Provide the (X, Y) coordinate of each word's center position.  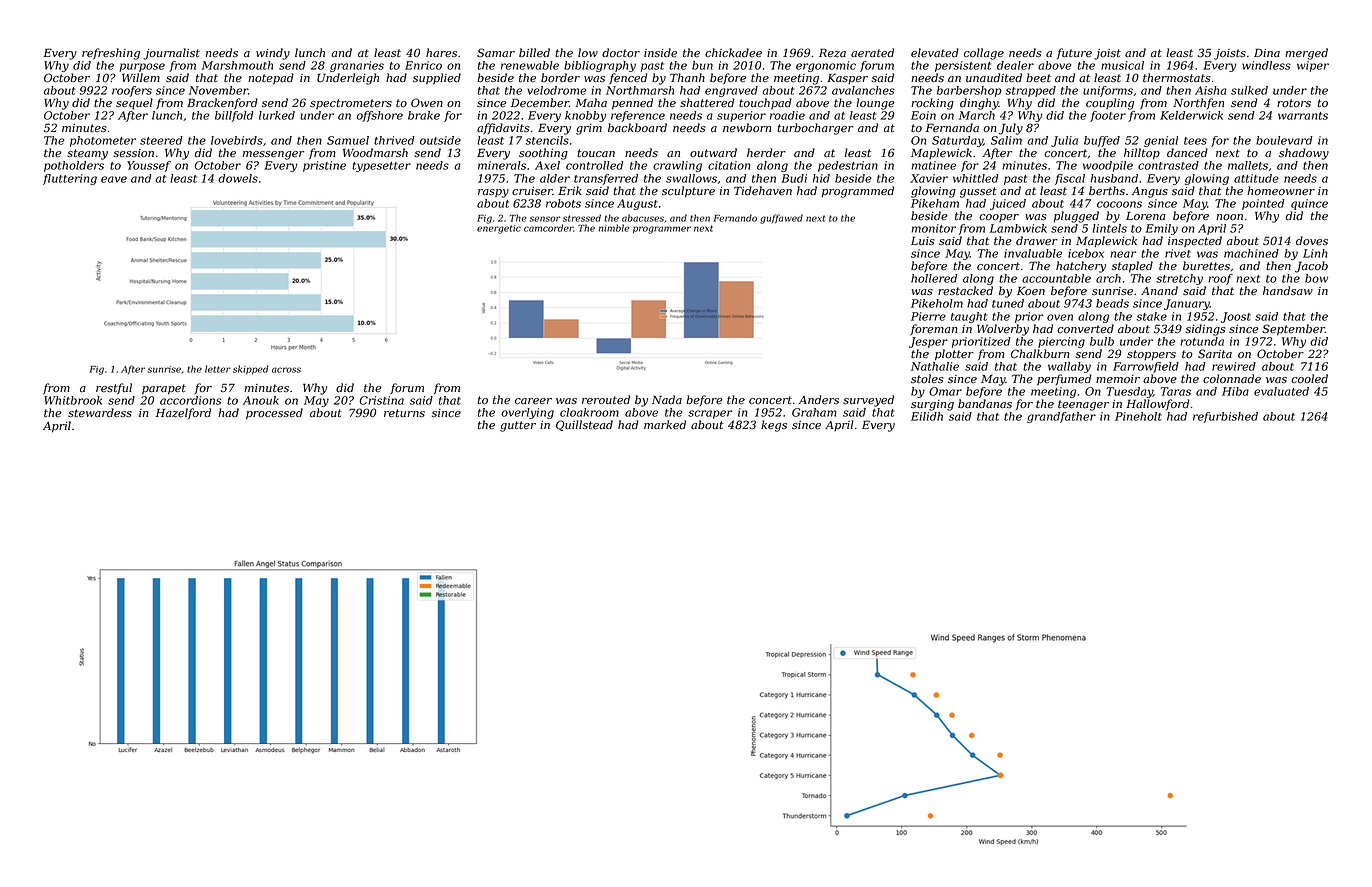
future (1074, 53)
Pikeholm (937, 303)
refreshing (111, 54)
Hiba (1235, 391)
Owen (427, 103)
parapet (164, 389)
